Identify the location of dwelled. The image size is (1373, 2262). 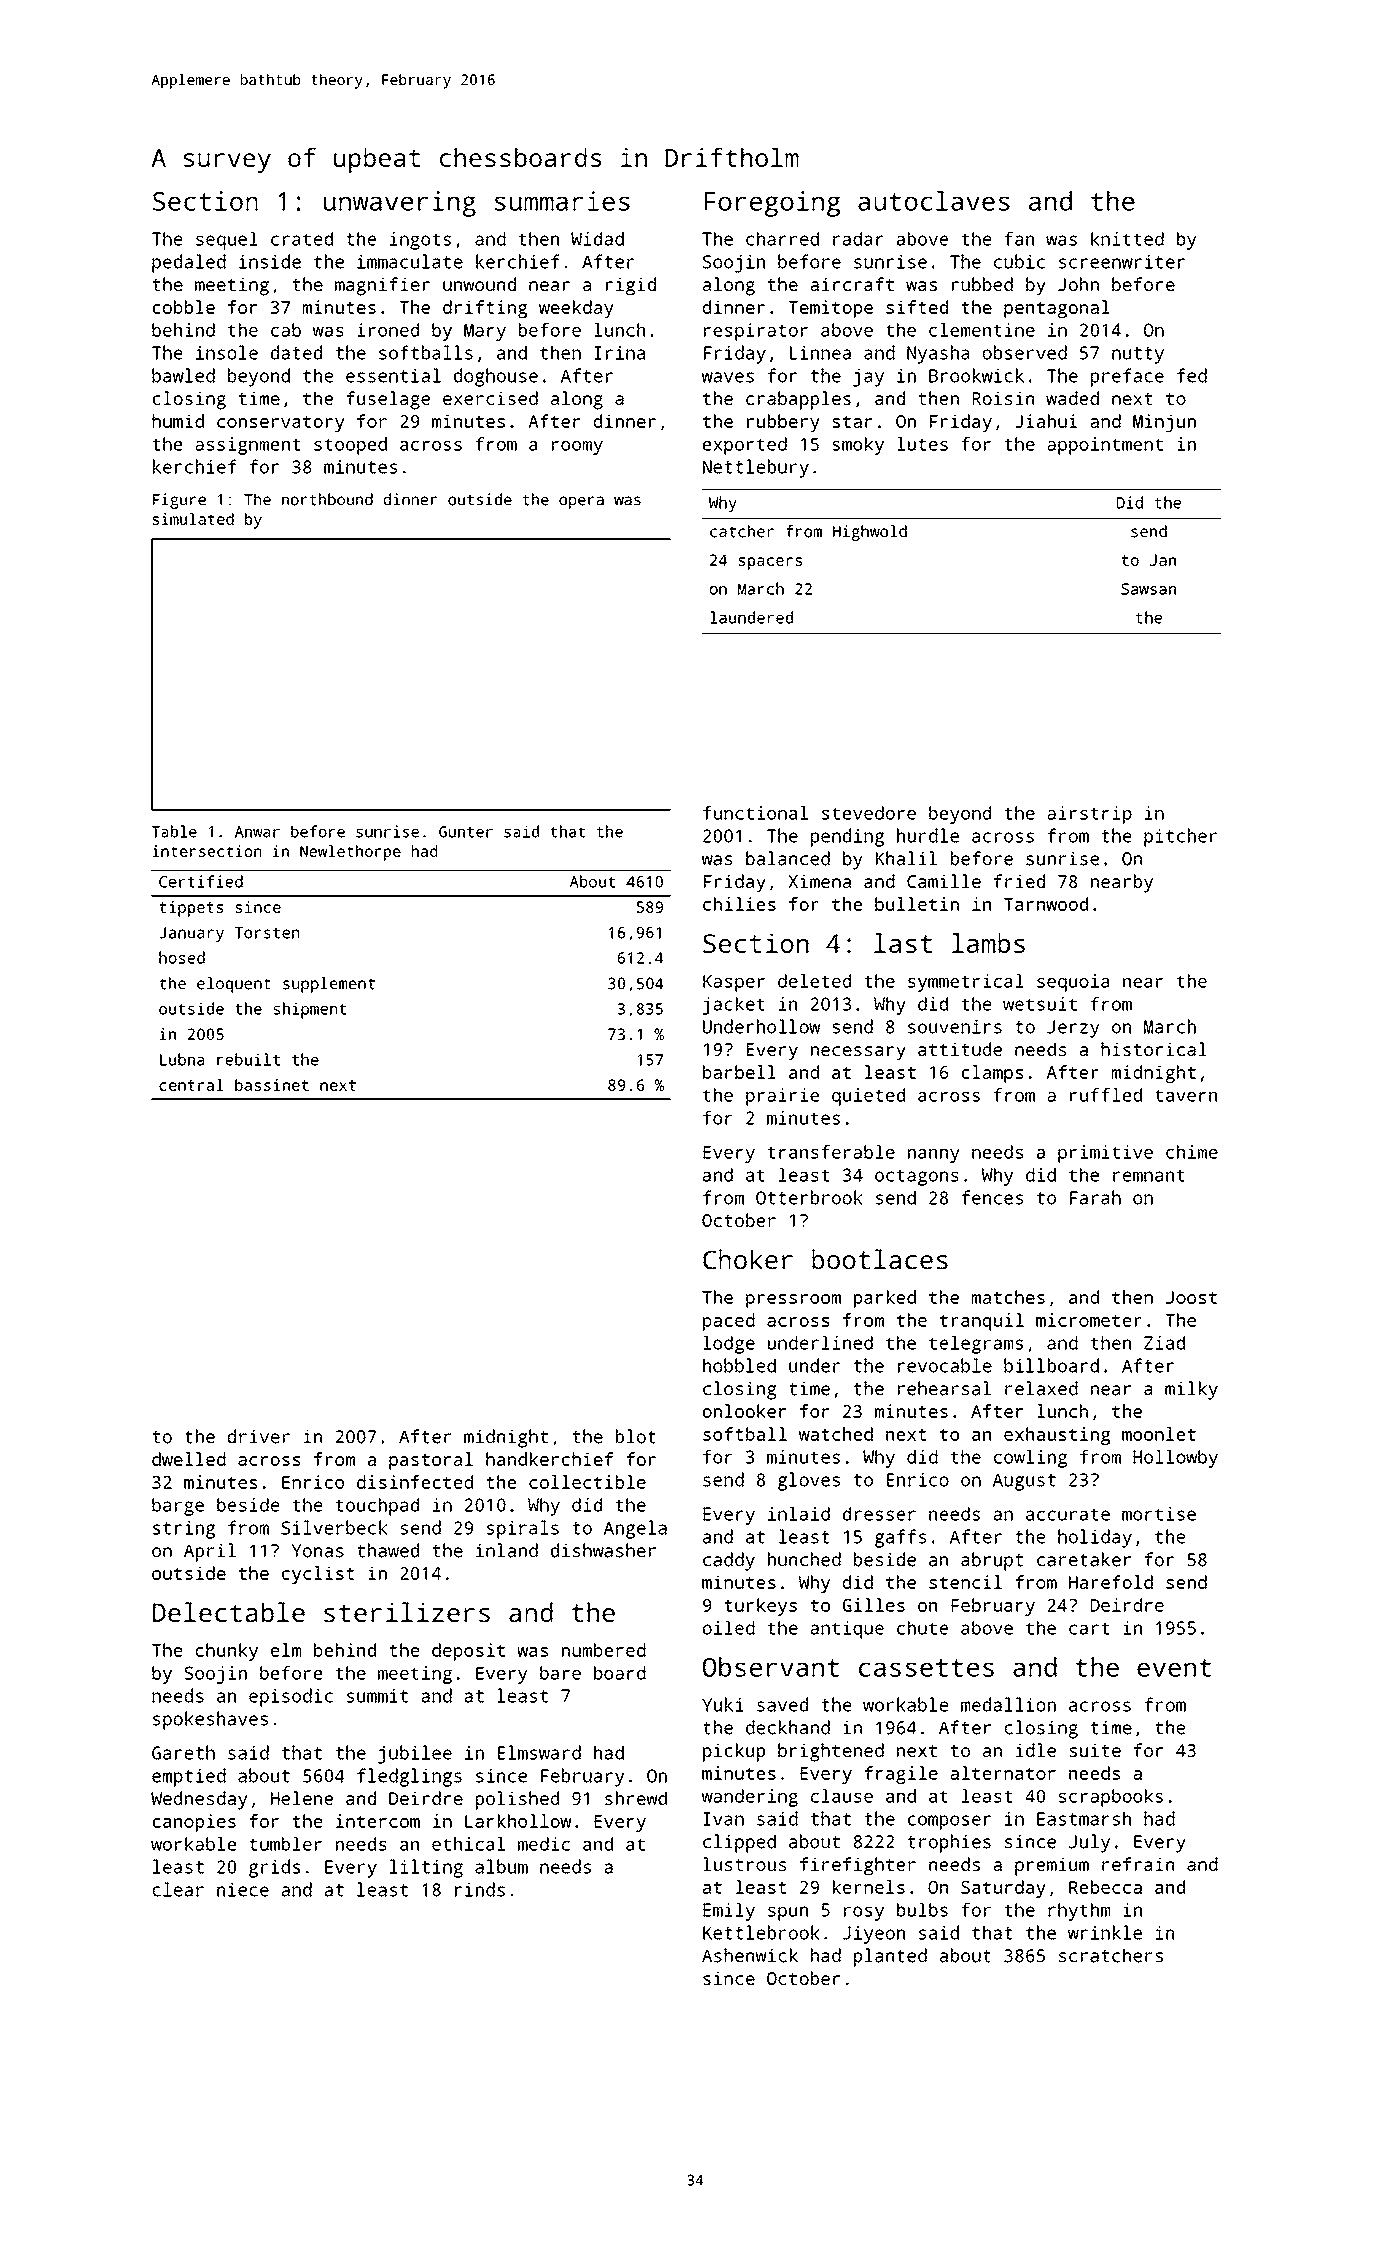
(189, 1459).
